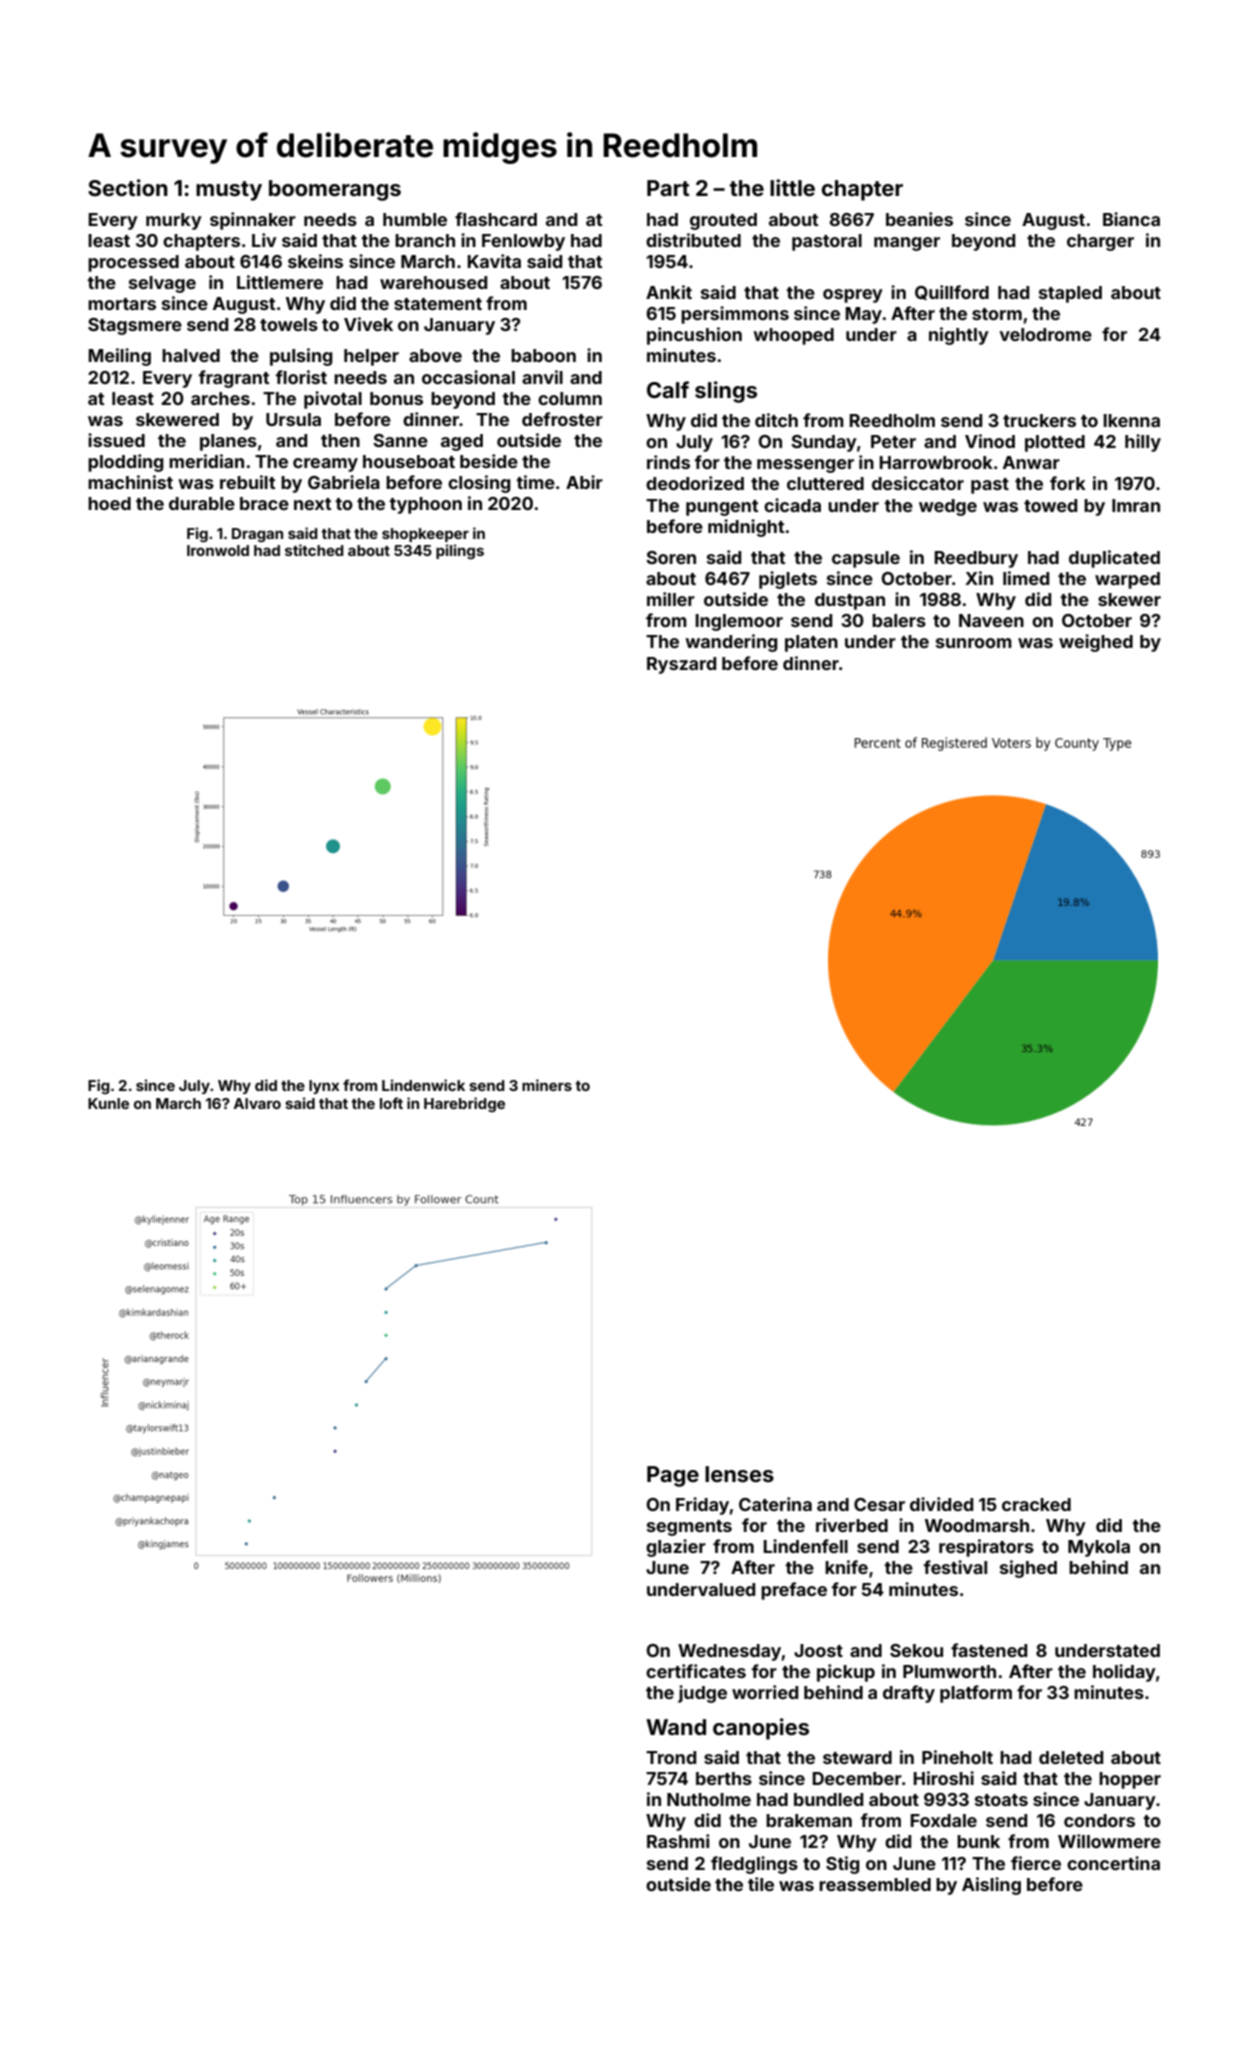  I want to click on pilings, so click(460, 551).
